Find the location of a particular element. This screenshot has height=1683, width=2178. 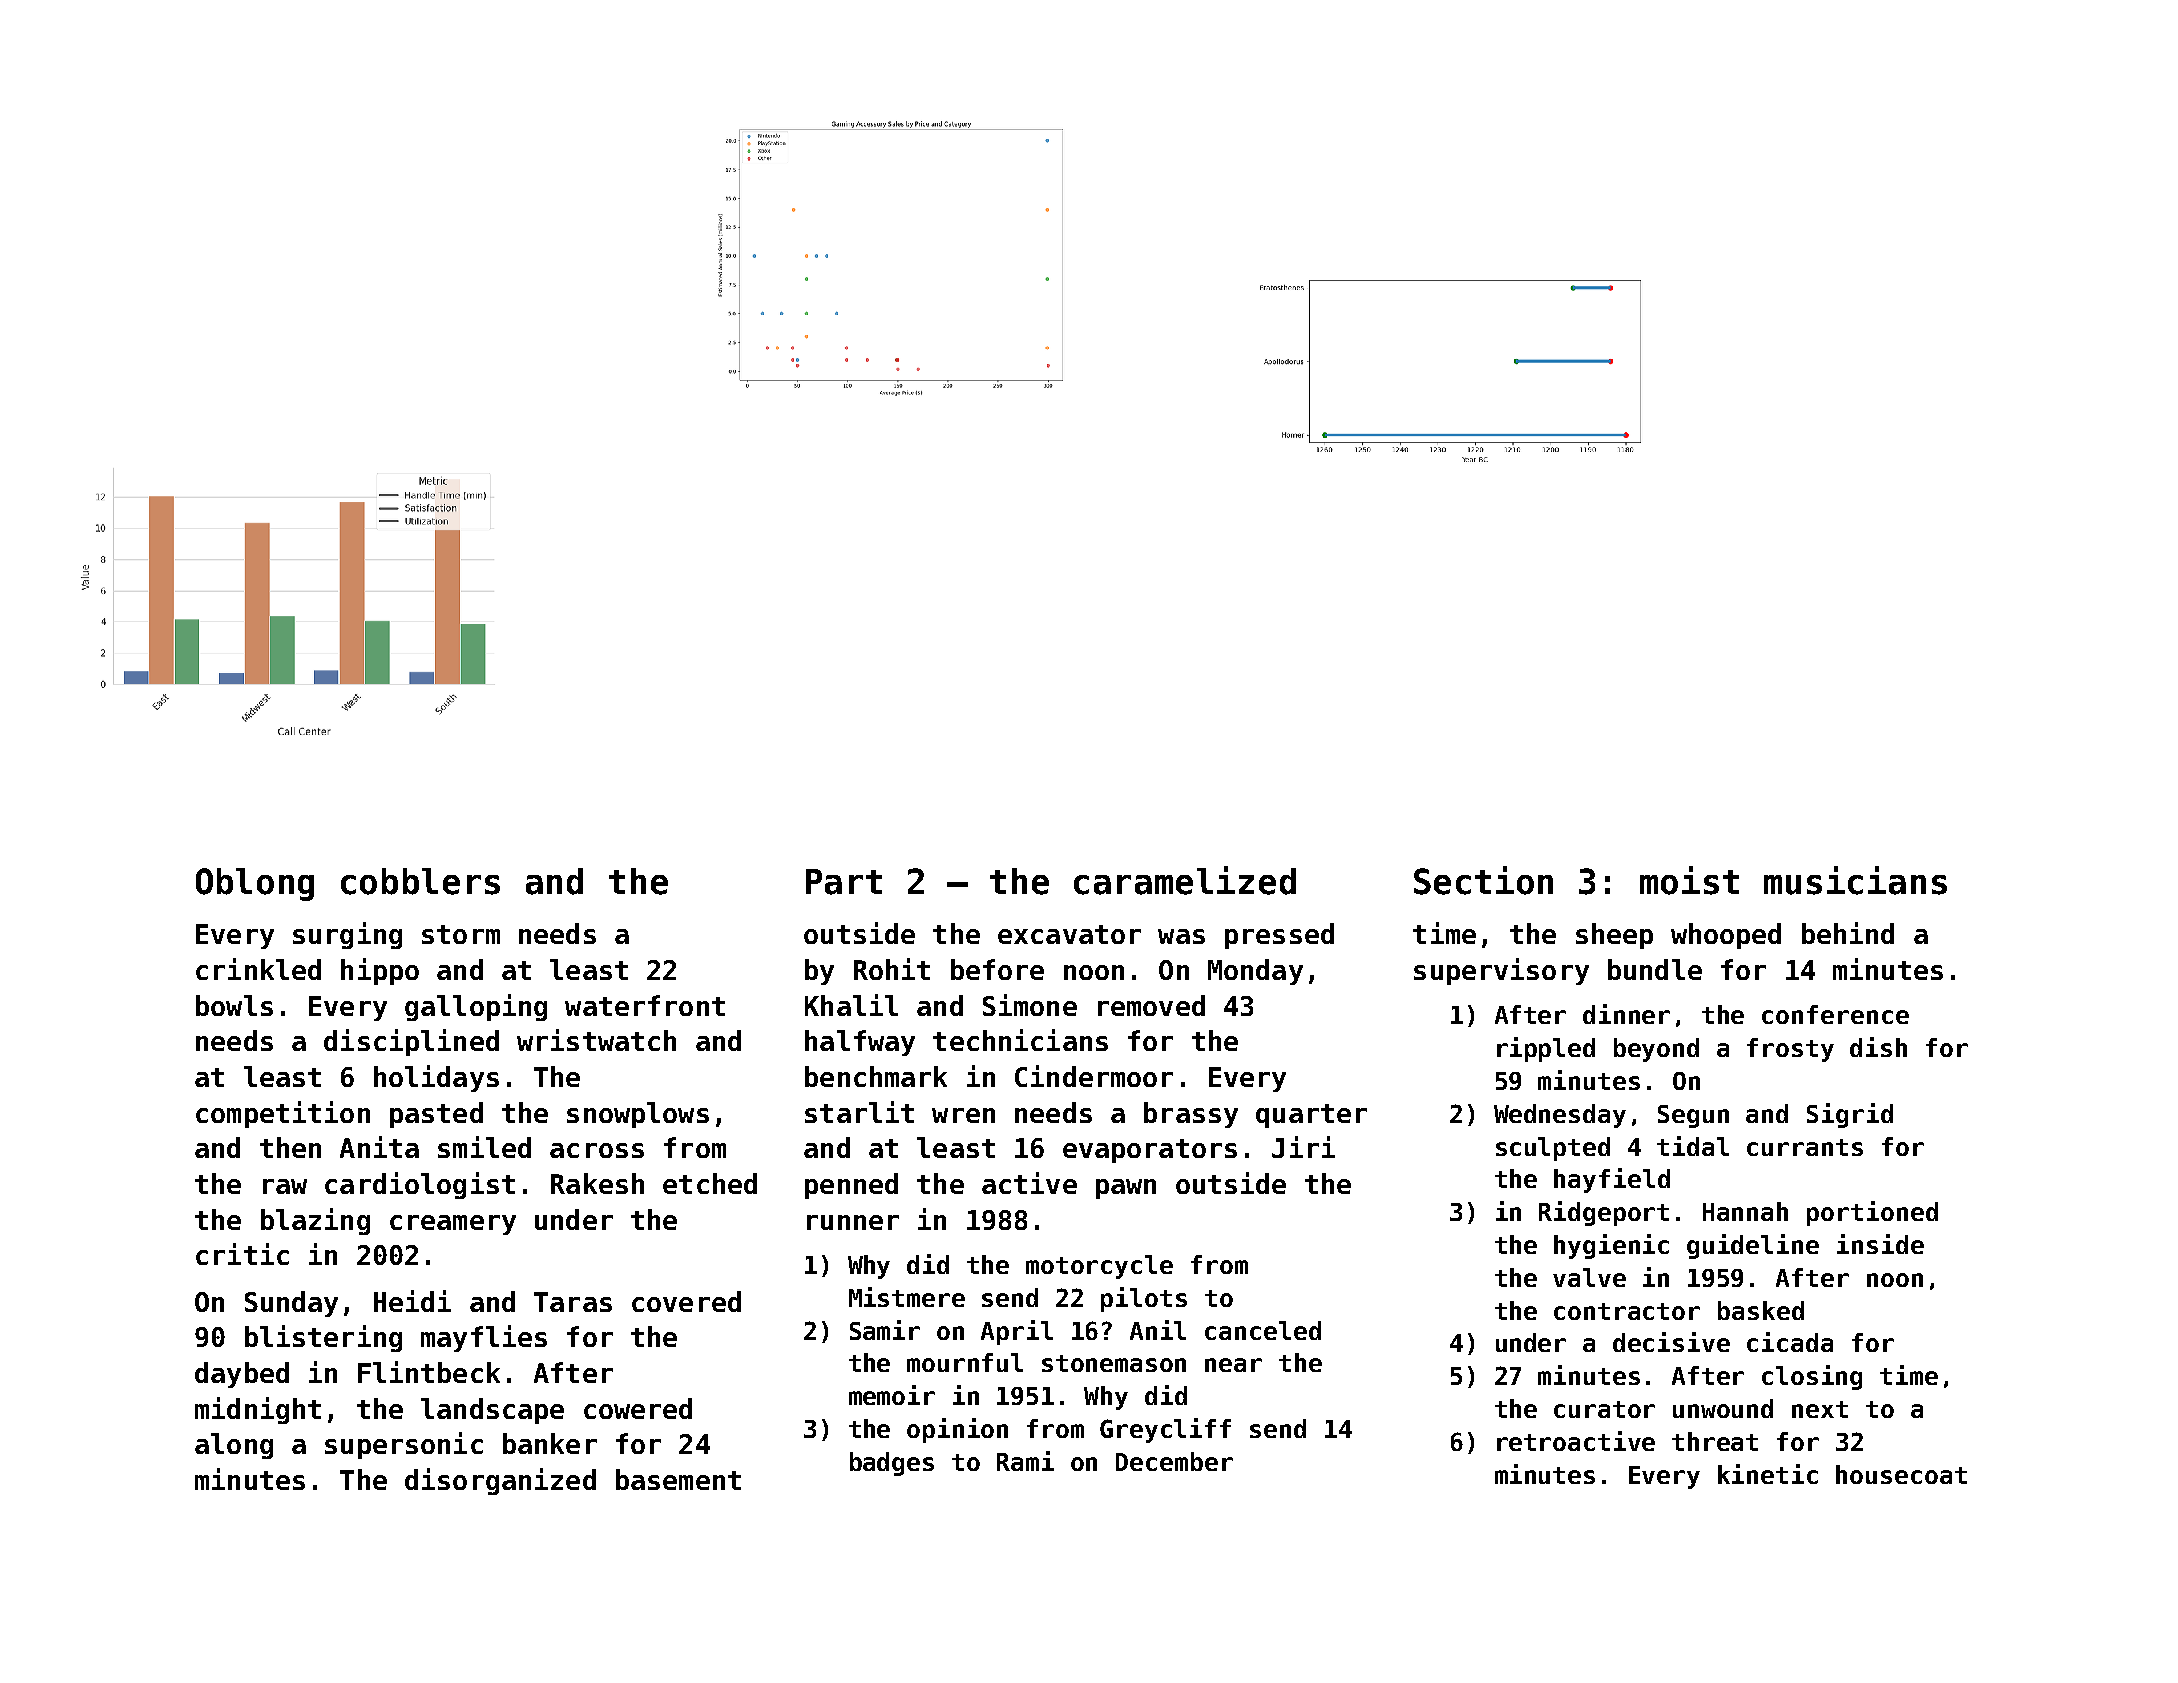

Cindermoor is located at coordinates (1094, 1076).
